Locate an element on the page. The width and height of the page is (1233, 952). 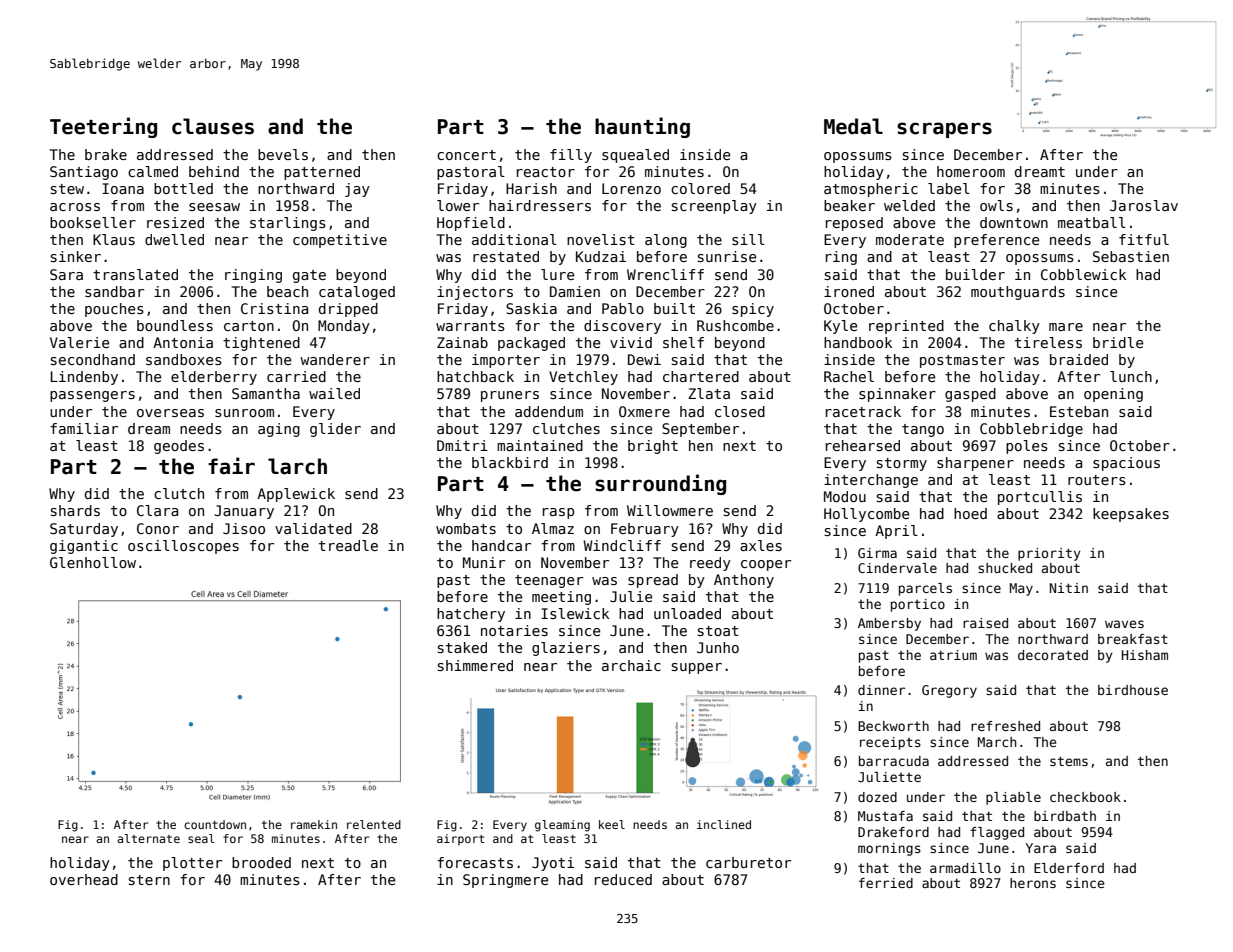
tango is located at coordinates (923, 430).
